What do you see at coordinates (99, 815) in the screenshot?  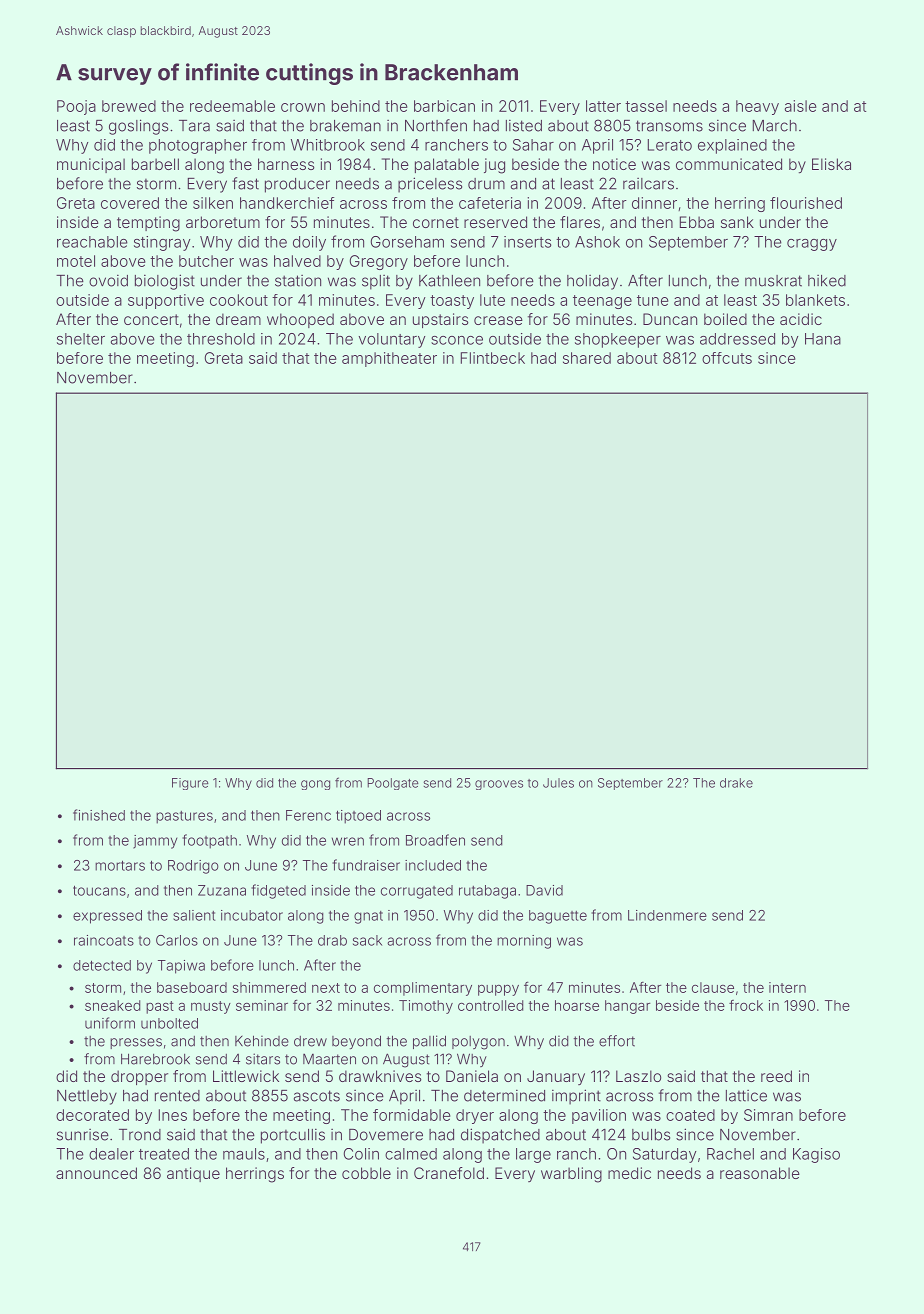 I see `finished` at bounding box center [99, 815].
